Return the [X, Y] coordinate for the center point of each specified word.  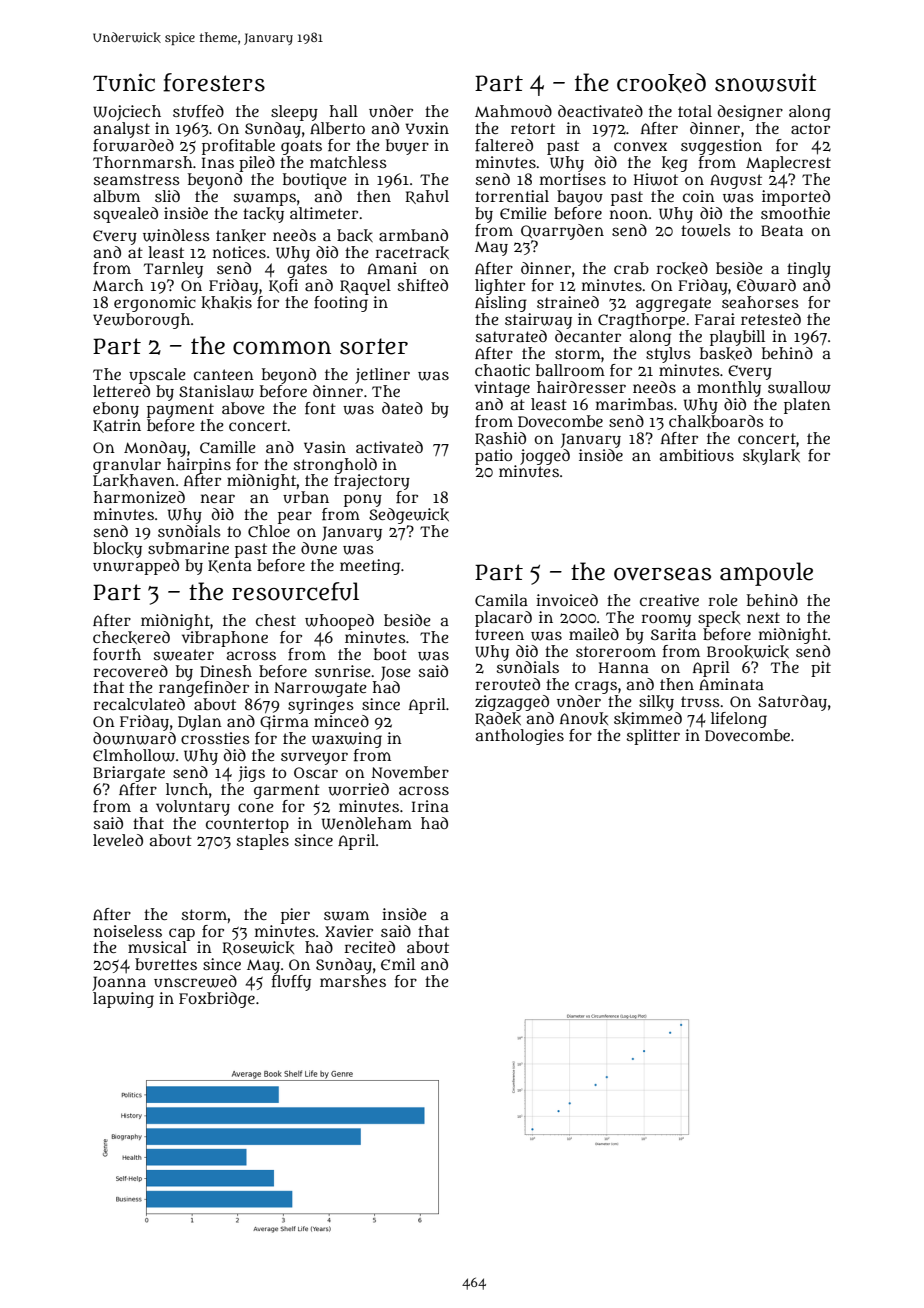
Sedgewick [409, 516]
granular [127, 466]
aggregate [673, 304]
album [117, 196]
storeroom [616, 651]
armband [413, 235]
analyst [122, 130]
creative [669, 600]
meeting [370, 567]
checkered [131, 637]
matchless [348, 162]
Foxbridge [217, 1000]
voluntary [193, 808]
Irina [430, 806]
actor [810, 128]
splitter [653, 737]
